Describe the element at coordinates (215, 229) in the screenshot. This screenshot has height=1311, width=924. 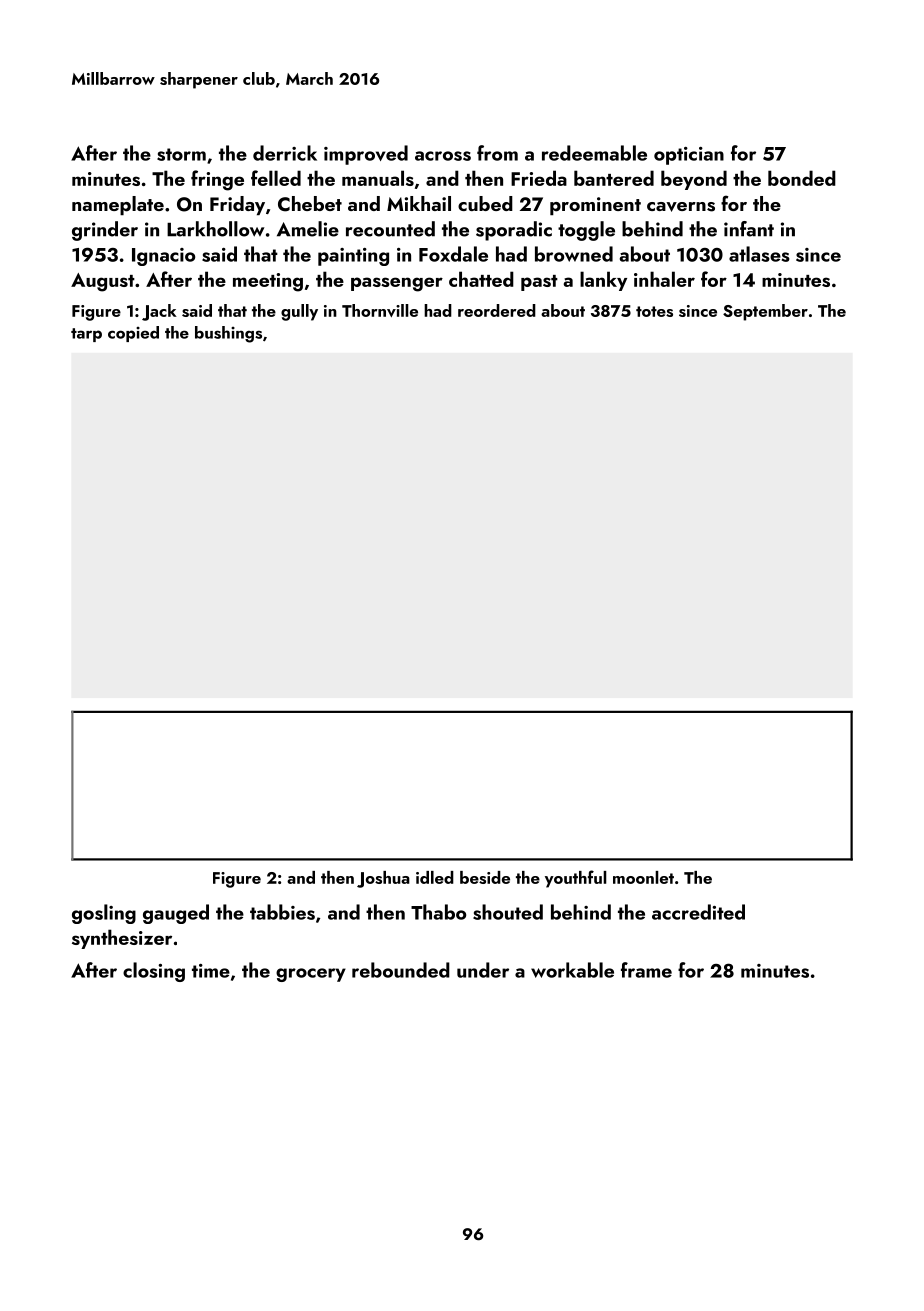
I see `Larkhollow` at that location.
